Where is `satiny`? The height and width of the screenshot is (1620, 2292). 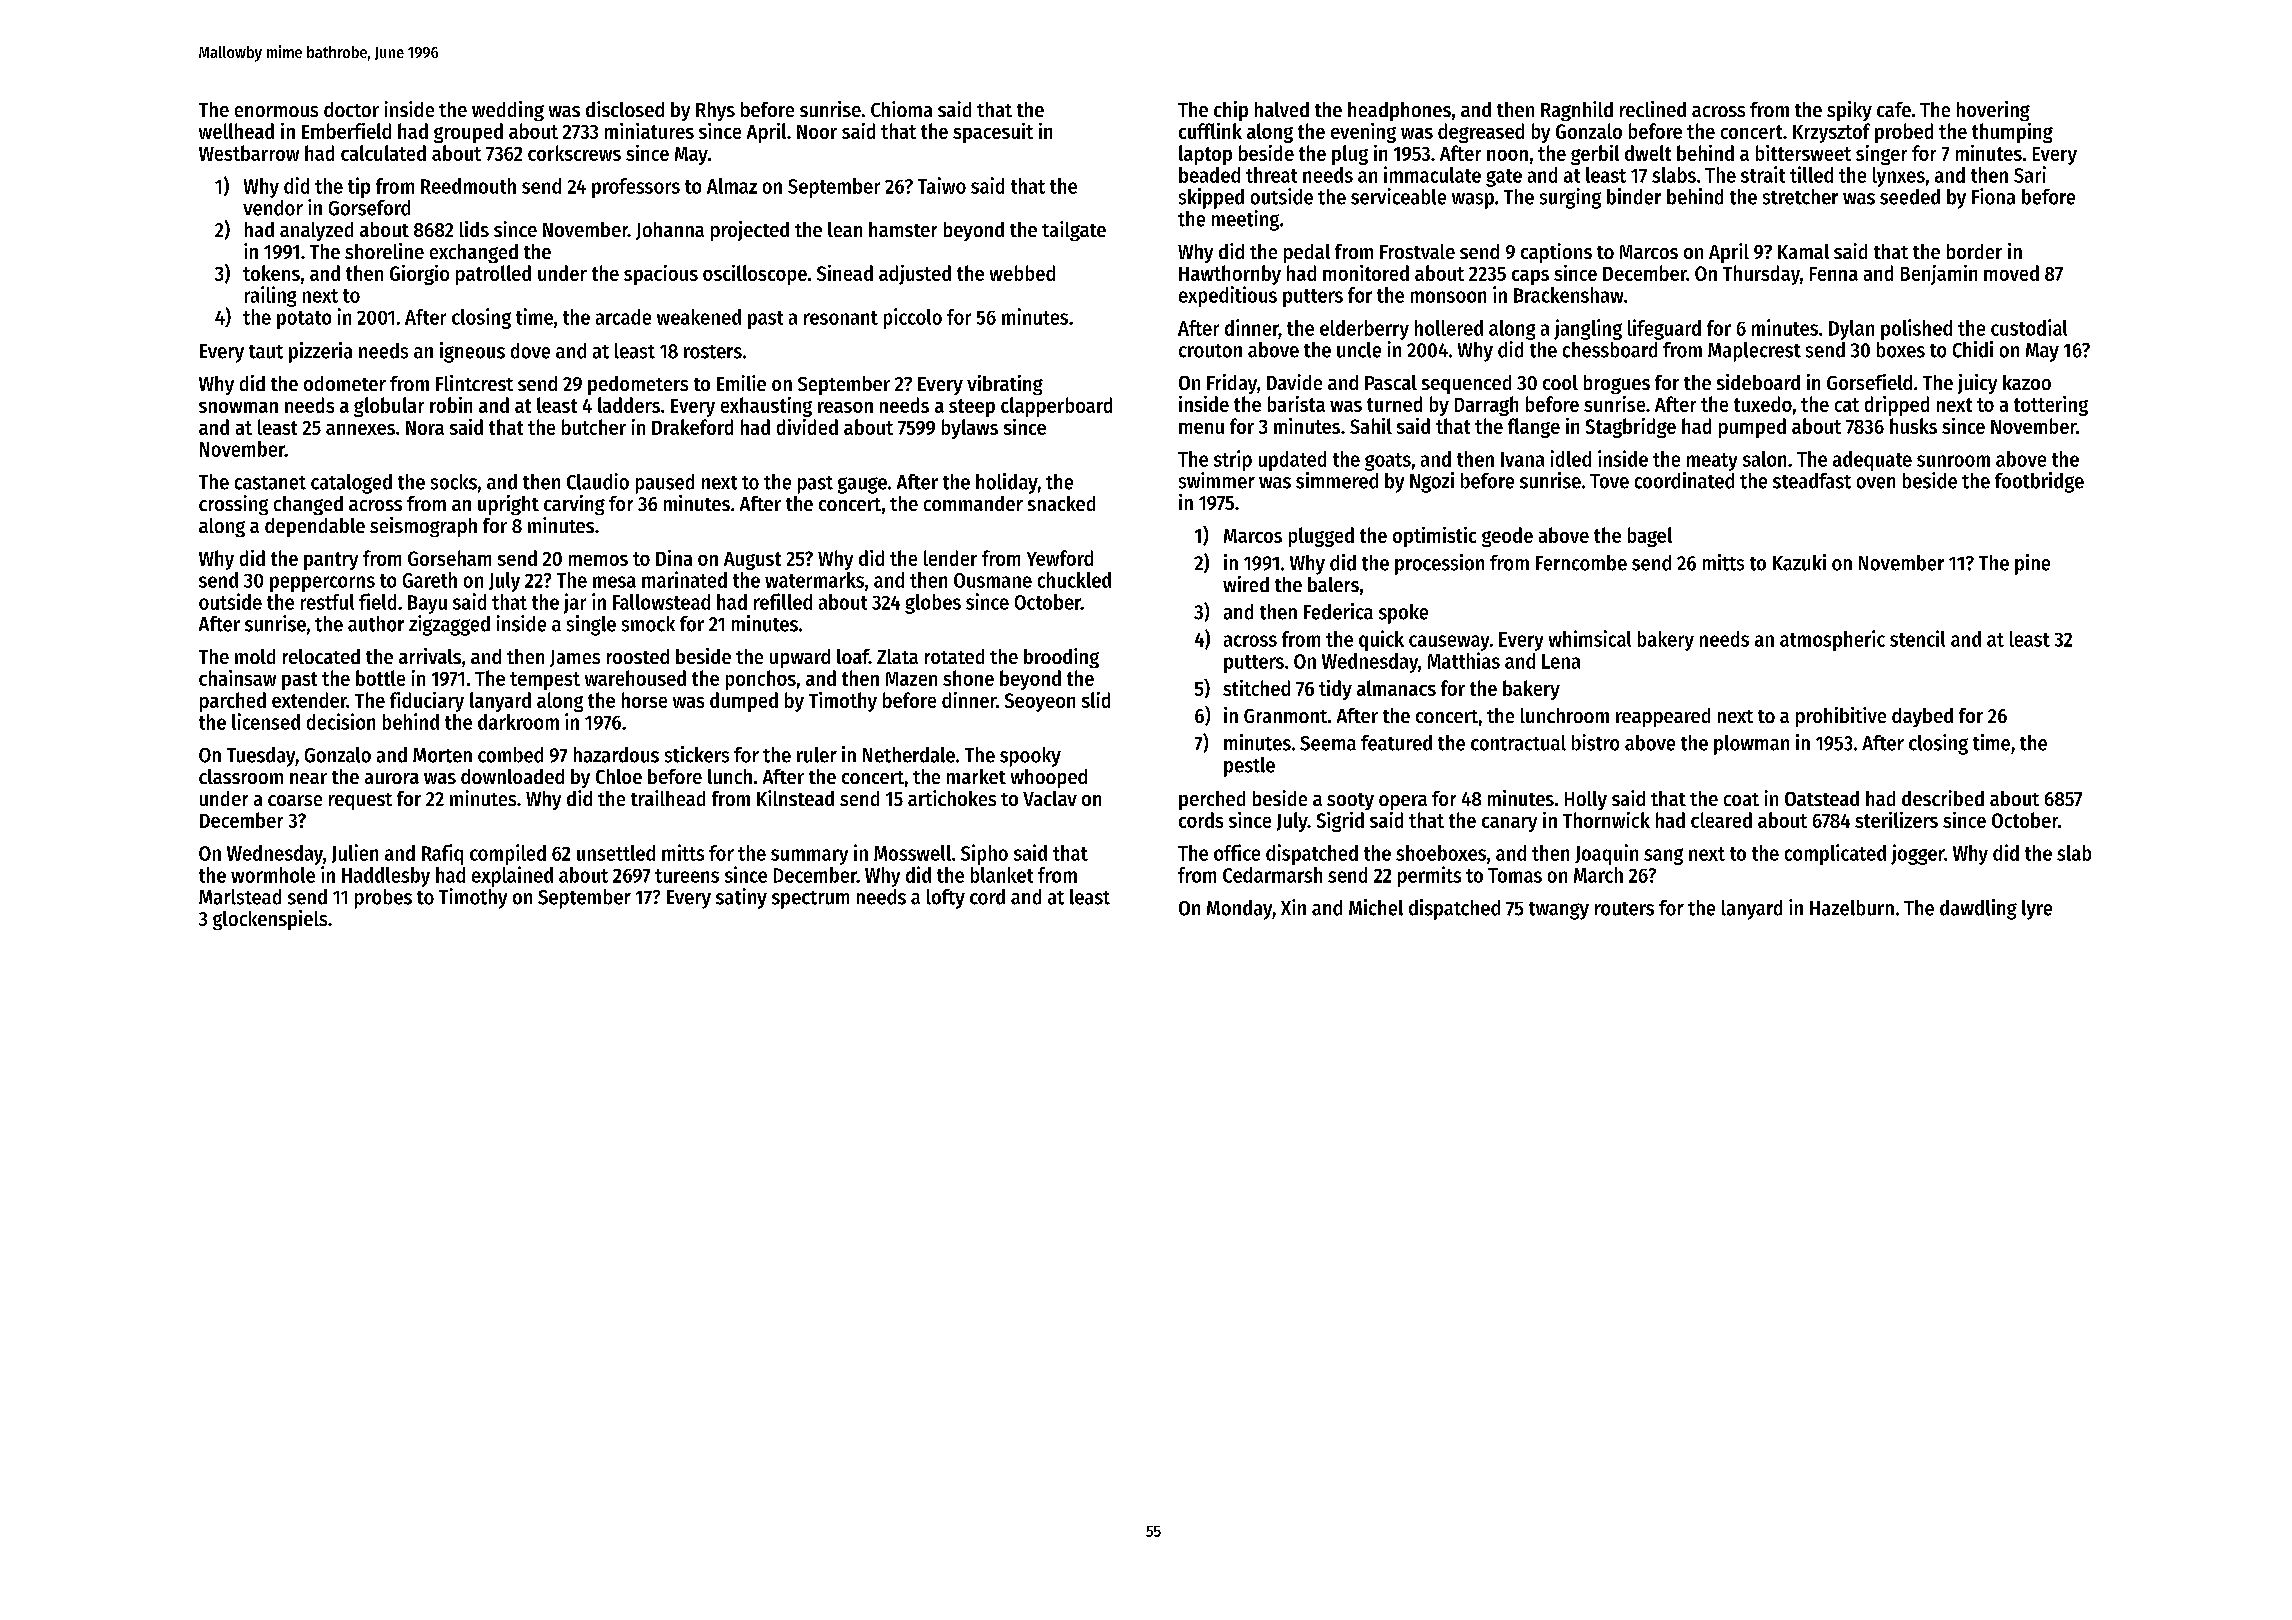
satiny is located at coordinates (741, 898).
